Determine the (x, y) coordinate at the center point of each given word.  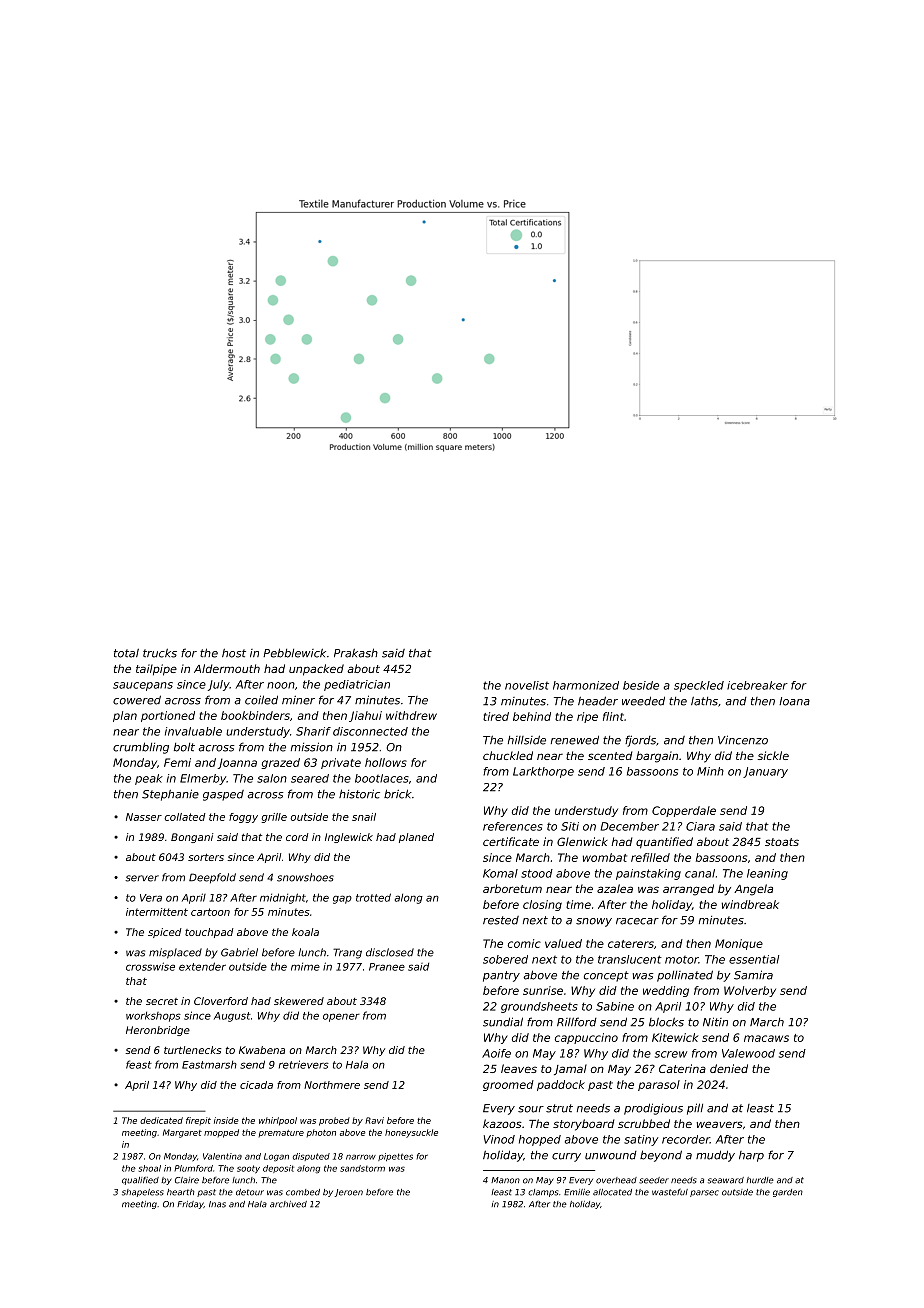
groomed (508, 1085)
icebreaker (757, 685)
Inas (217, 1204)
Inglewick (349, 838)
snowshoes (305, 877)
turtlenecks (192, 1050)
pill (695, 1109)
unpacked (316, 670)
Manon (505, 1180)
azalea (615, 888)
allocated (612, 1192)
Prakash (356, 653)
